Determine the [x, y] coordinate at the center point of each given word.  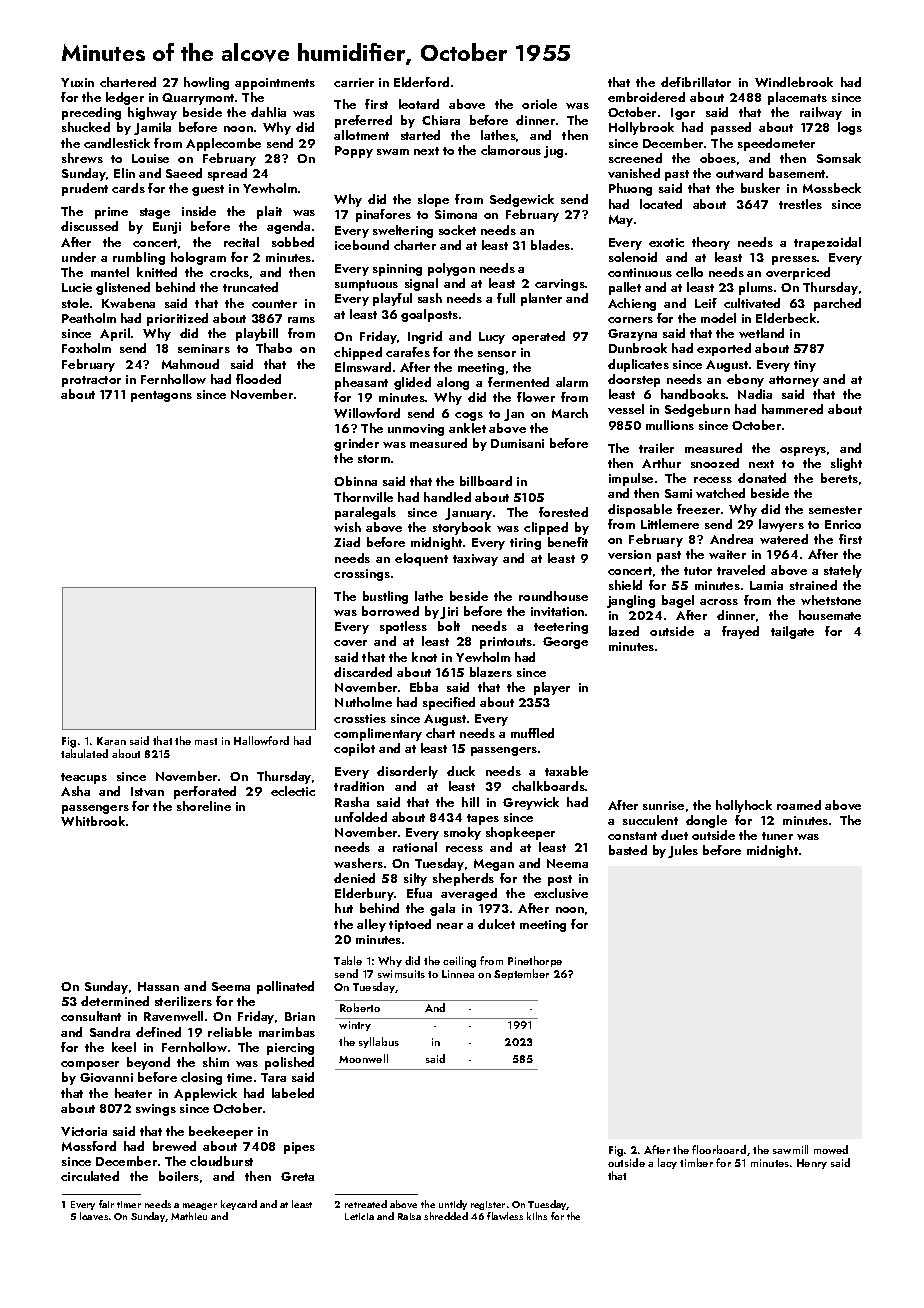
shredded [446, 1216]
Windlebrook [794, 82]
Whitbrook [93, 821]
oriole [539, 104]
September [521, 974]
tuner [777, 836]
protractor [91, 381]
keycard [239, 1205]
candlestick [117, 143]
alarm [572, 382]
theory [711, 243]
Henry [812, 1164]
